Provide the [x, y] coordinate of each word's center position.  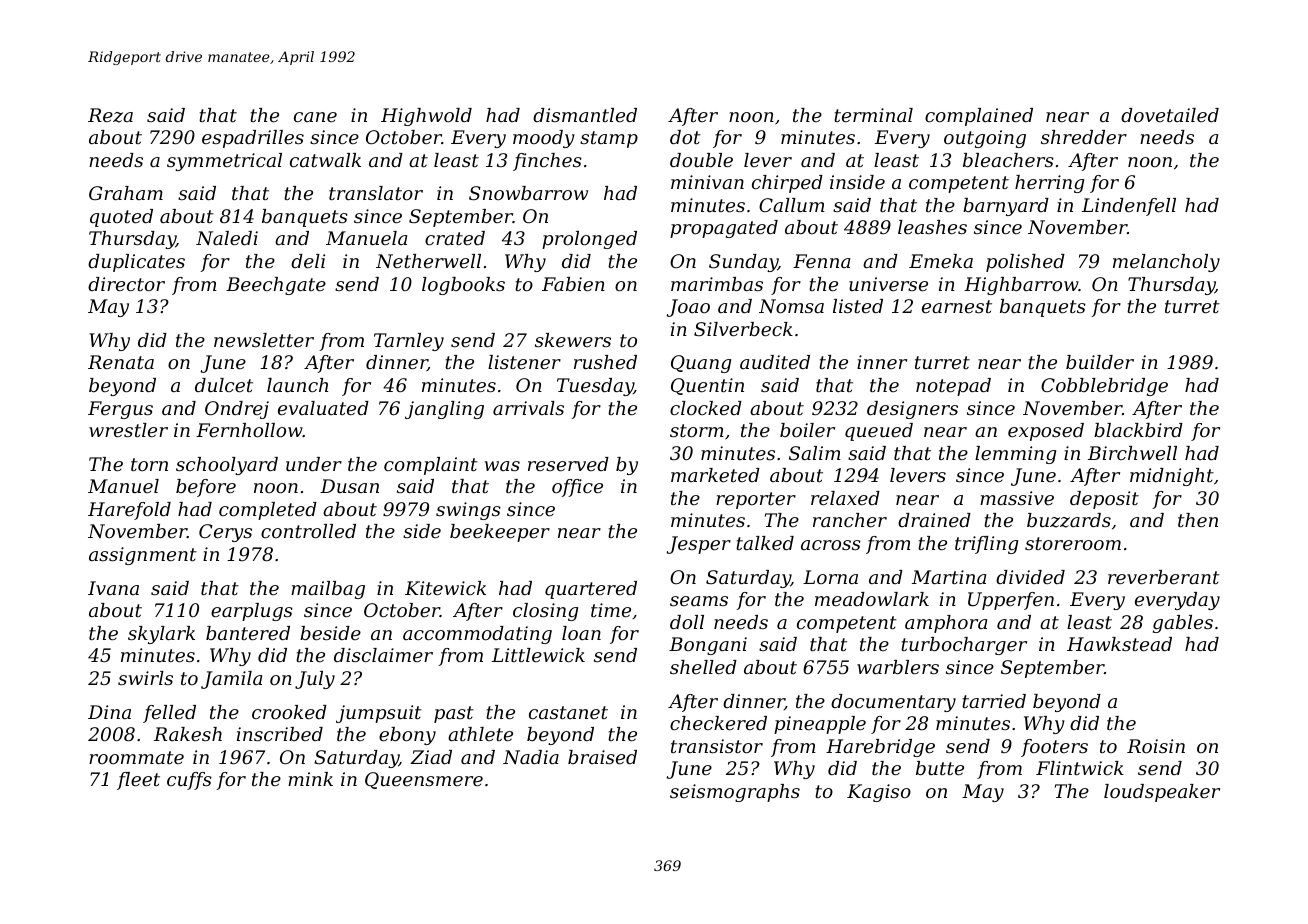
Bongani [708, 646]
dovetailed [1170, 115]
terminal [873, 115]
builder [1100, 362]
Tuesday [595, 387]
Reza [110, 115]
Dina [109, 712]
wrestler [128, 430]
